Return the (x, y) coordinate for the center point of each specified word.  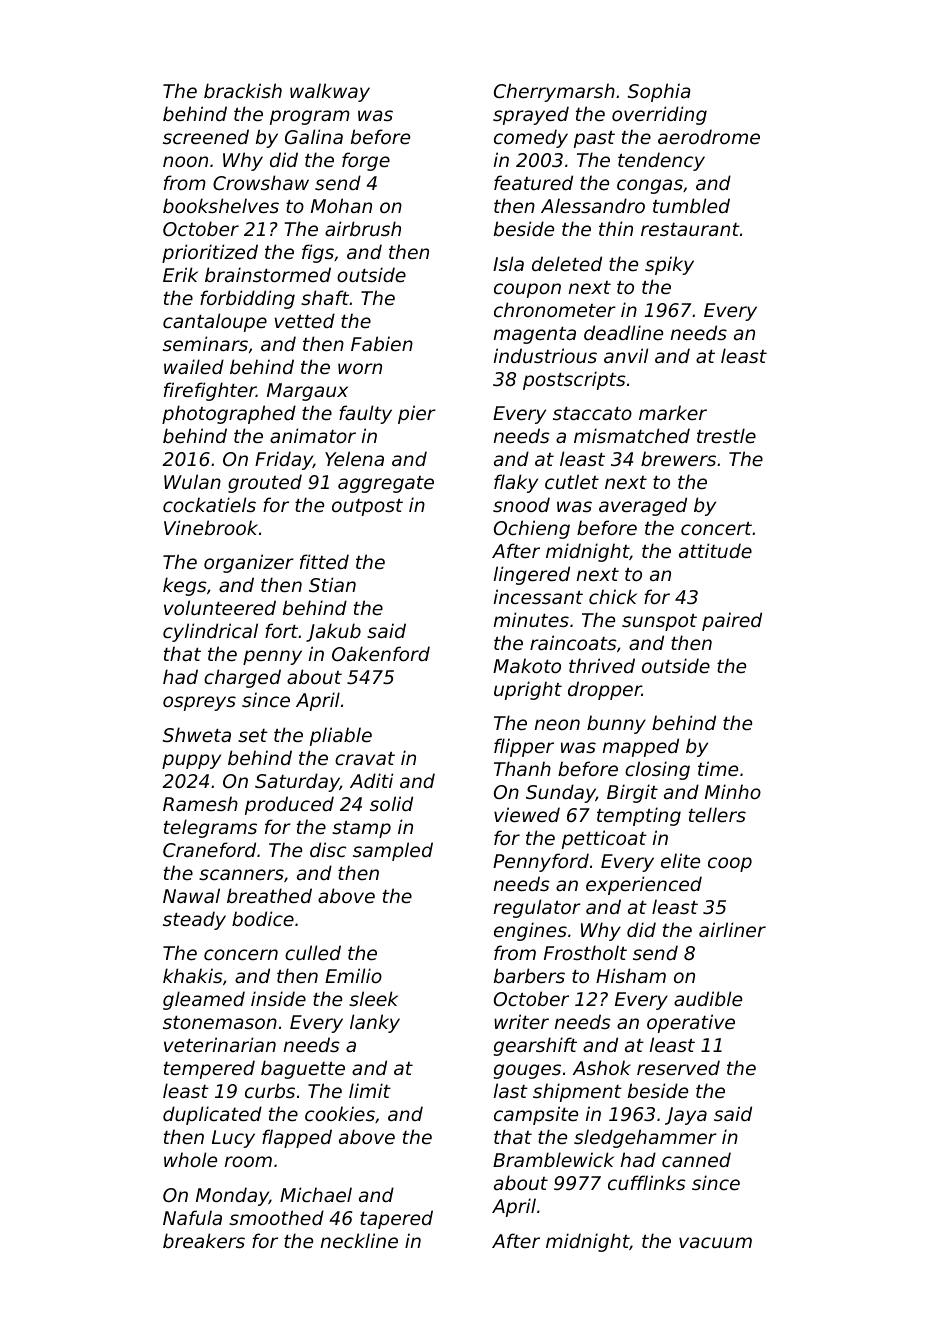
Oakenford (381, 653)
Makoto (527, 665)
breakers (204, 1240)
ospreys (199, 703)
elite (680, 860)
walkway (330, 92)
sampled (393, 851)
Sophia (659, 92)
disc (328, 849)
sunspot (659, 622)
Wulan (192, 481)
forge (366, 161)
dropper (605, 690)
